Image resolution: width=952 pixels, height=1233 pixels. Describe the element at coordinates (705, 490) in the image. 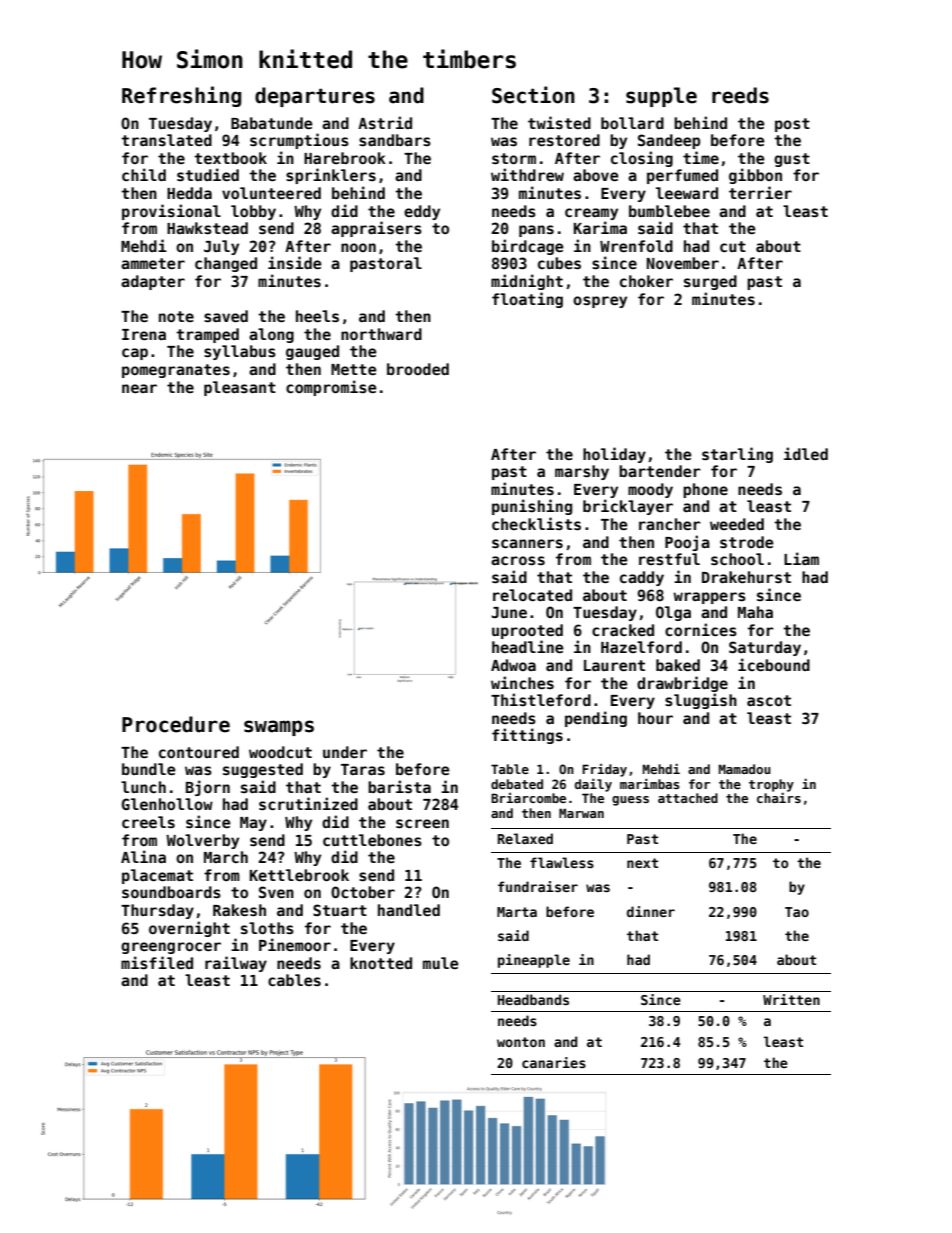

I see `phone` at that location.
